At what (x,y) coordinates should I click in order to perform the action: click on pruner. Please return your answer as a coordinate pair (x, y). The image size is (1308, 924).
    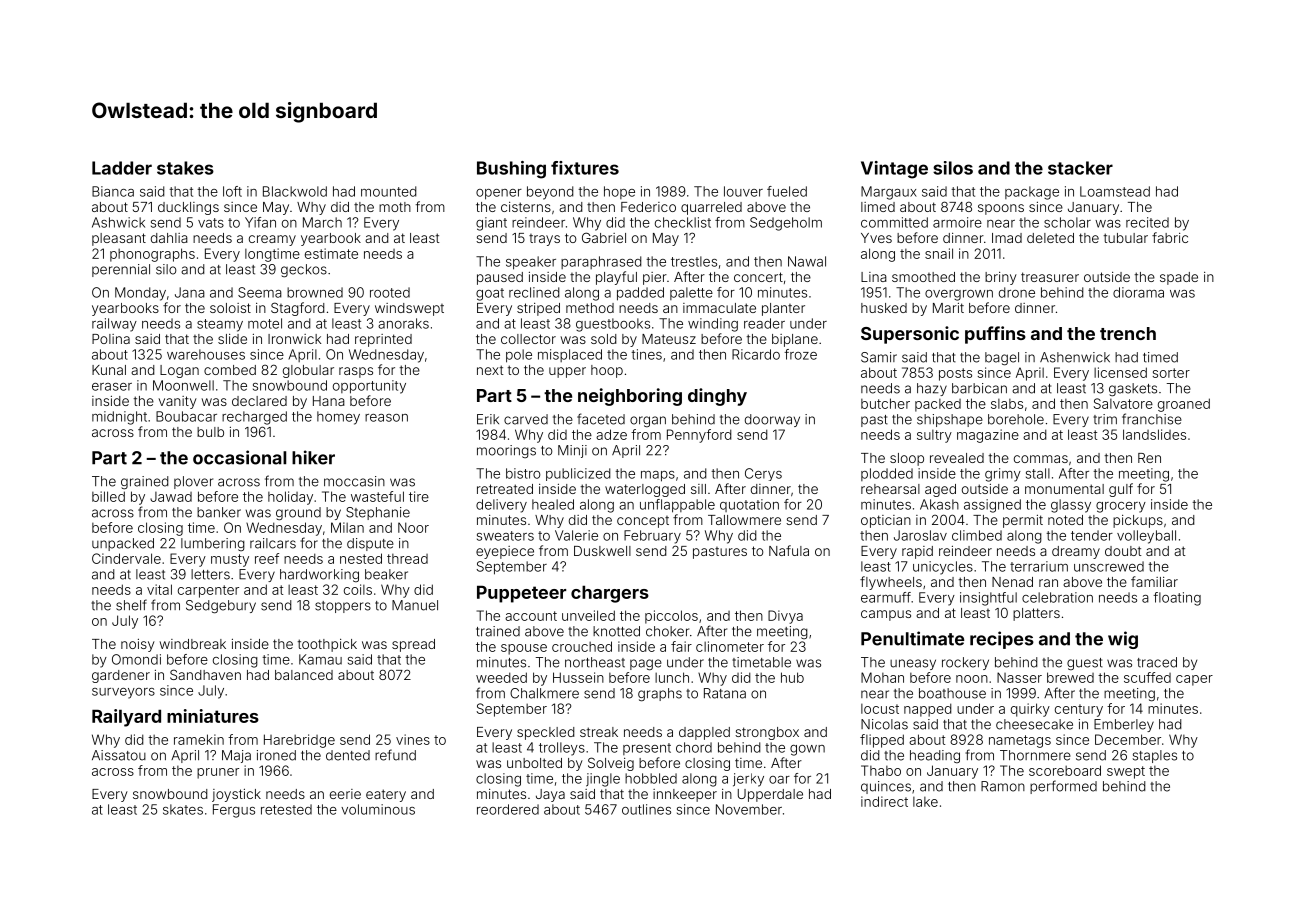
    Looking at the image, I should click on (218, 773).
